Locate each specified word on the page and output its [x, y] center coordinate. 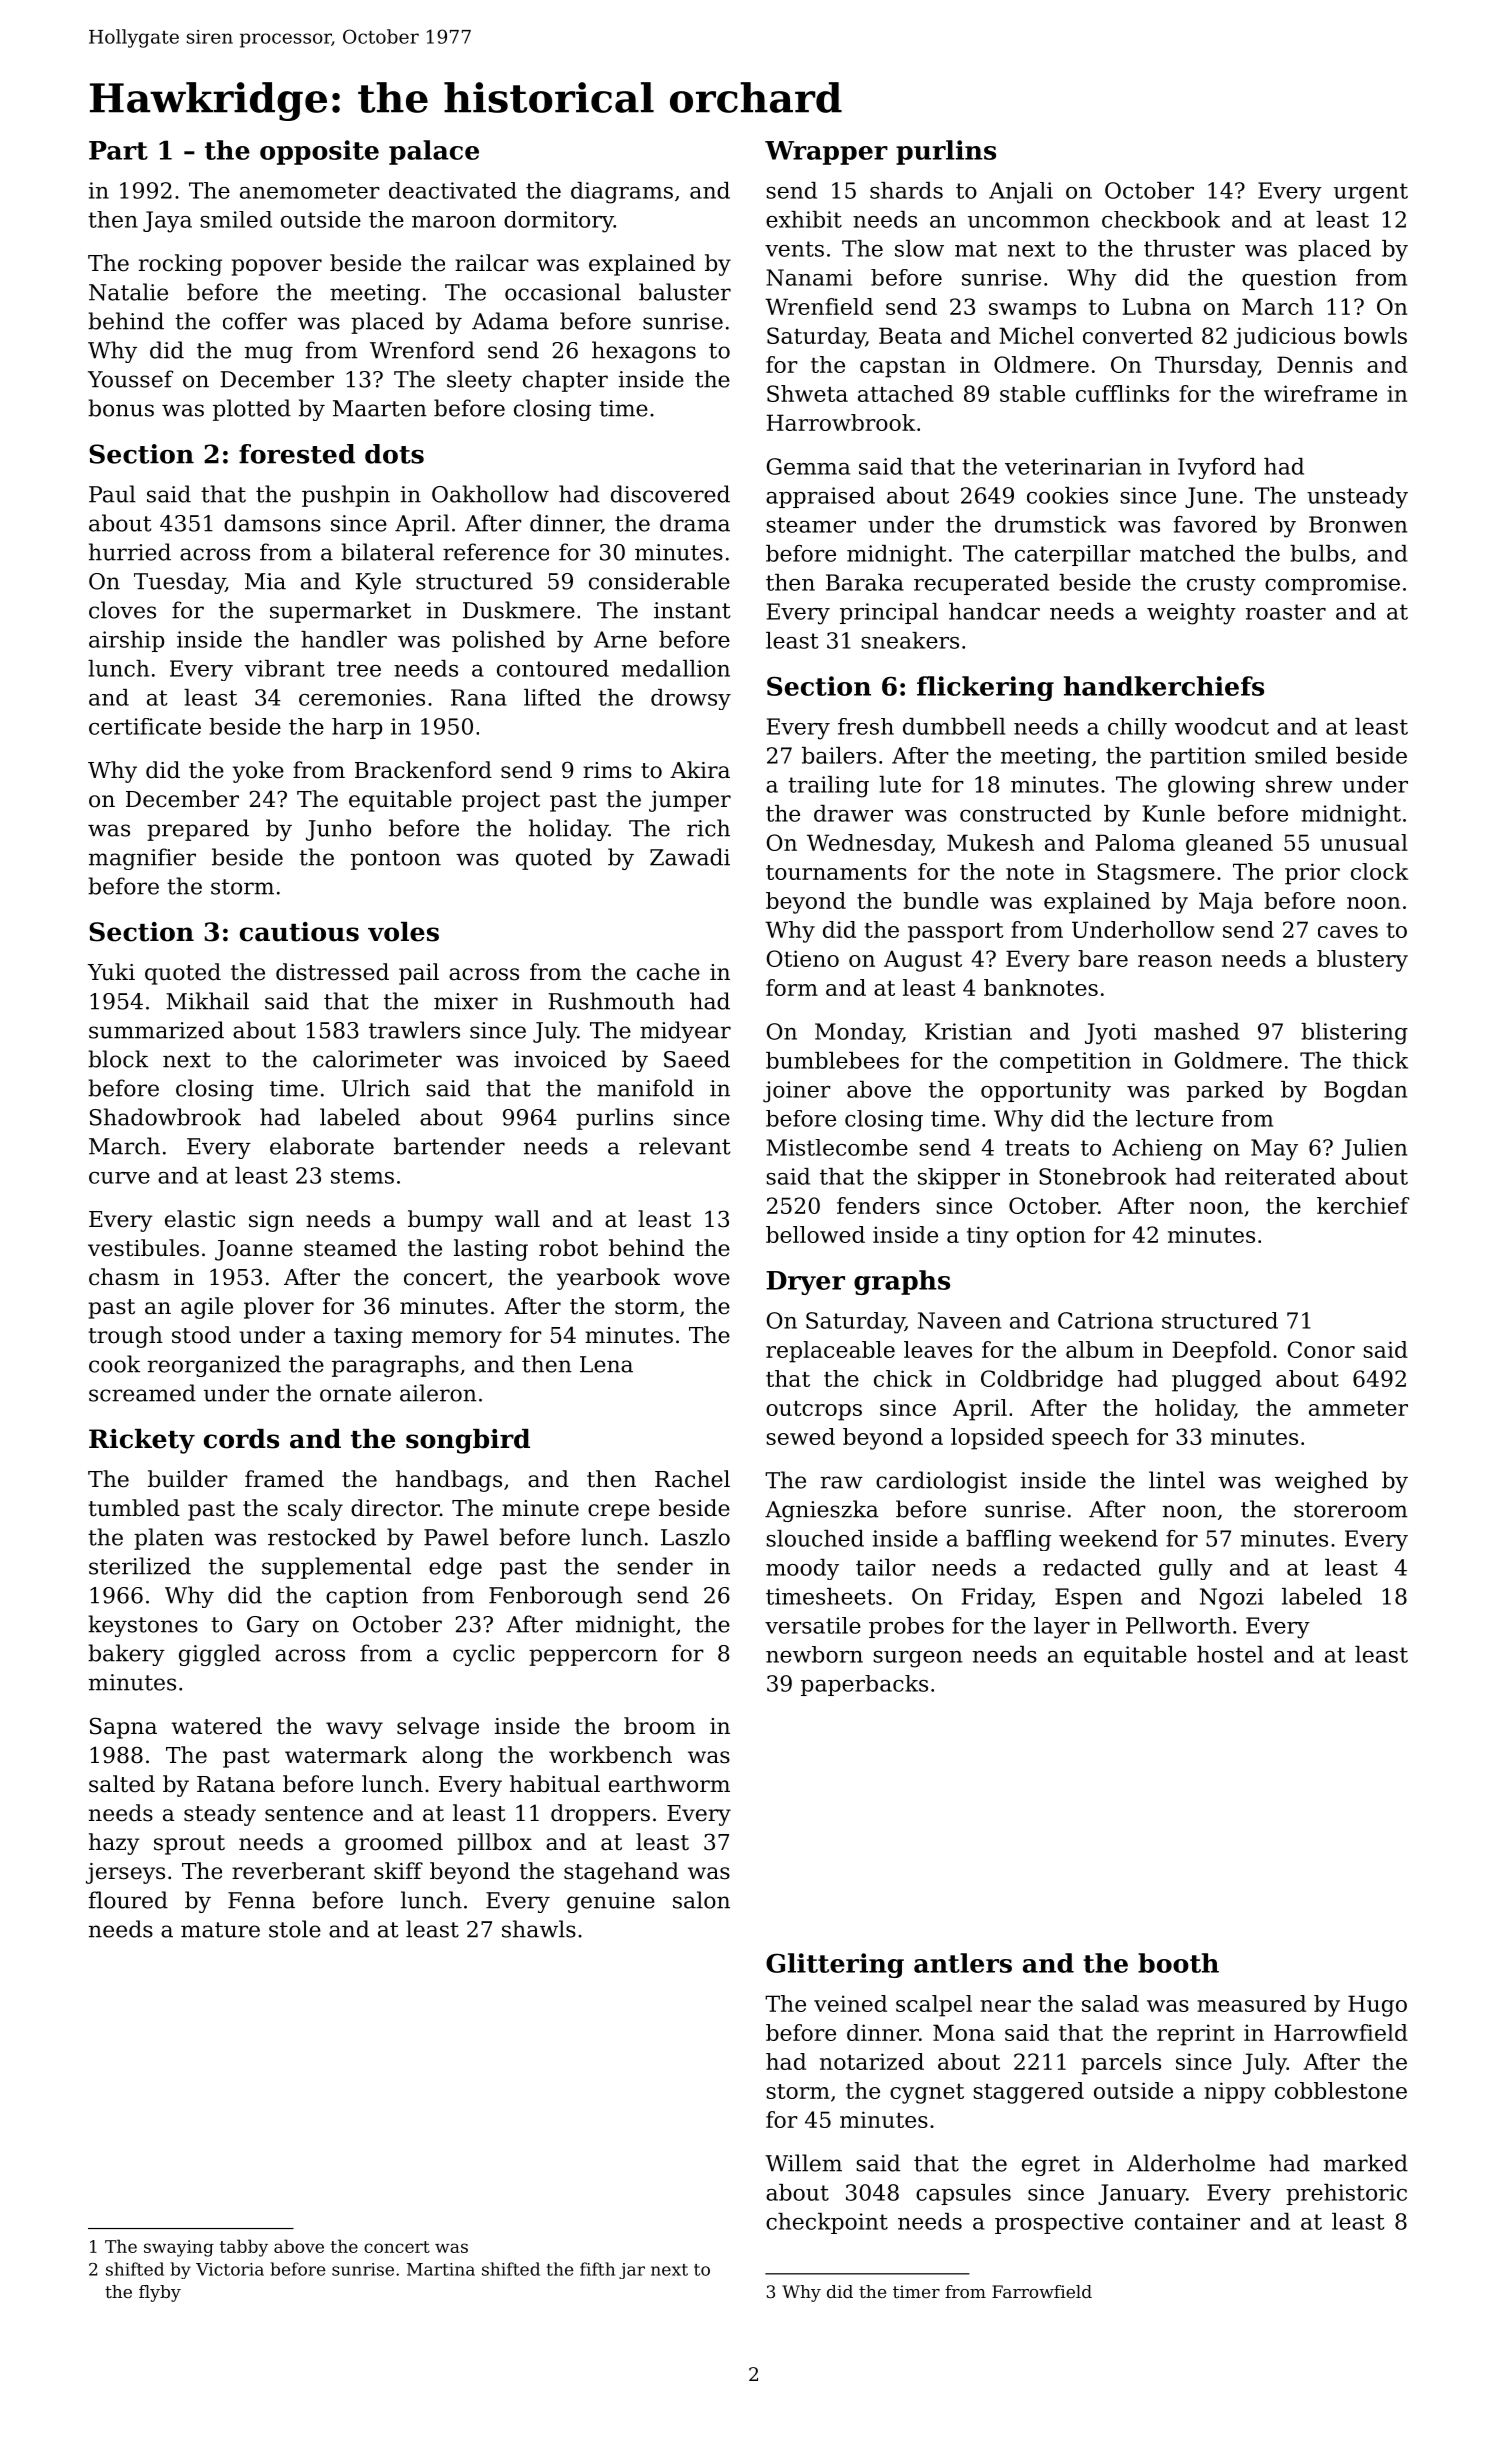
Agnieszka [821, 1511]
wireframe [1320, 393]
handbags [449, 1481]
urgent [1371, 193]
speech [1090, 1439]
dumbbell [954, 726]
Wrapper [826, 153]
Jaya [167, 222]
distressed [332, 972]
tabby [244, 2248]
